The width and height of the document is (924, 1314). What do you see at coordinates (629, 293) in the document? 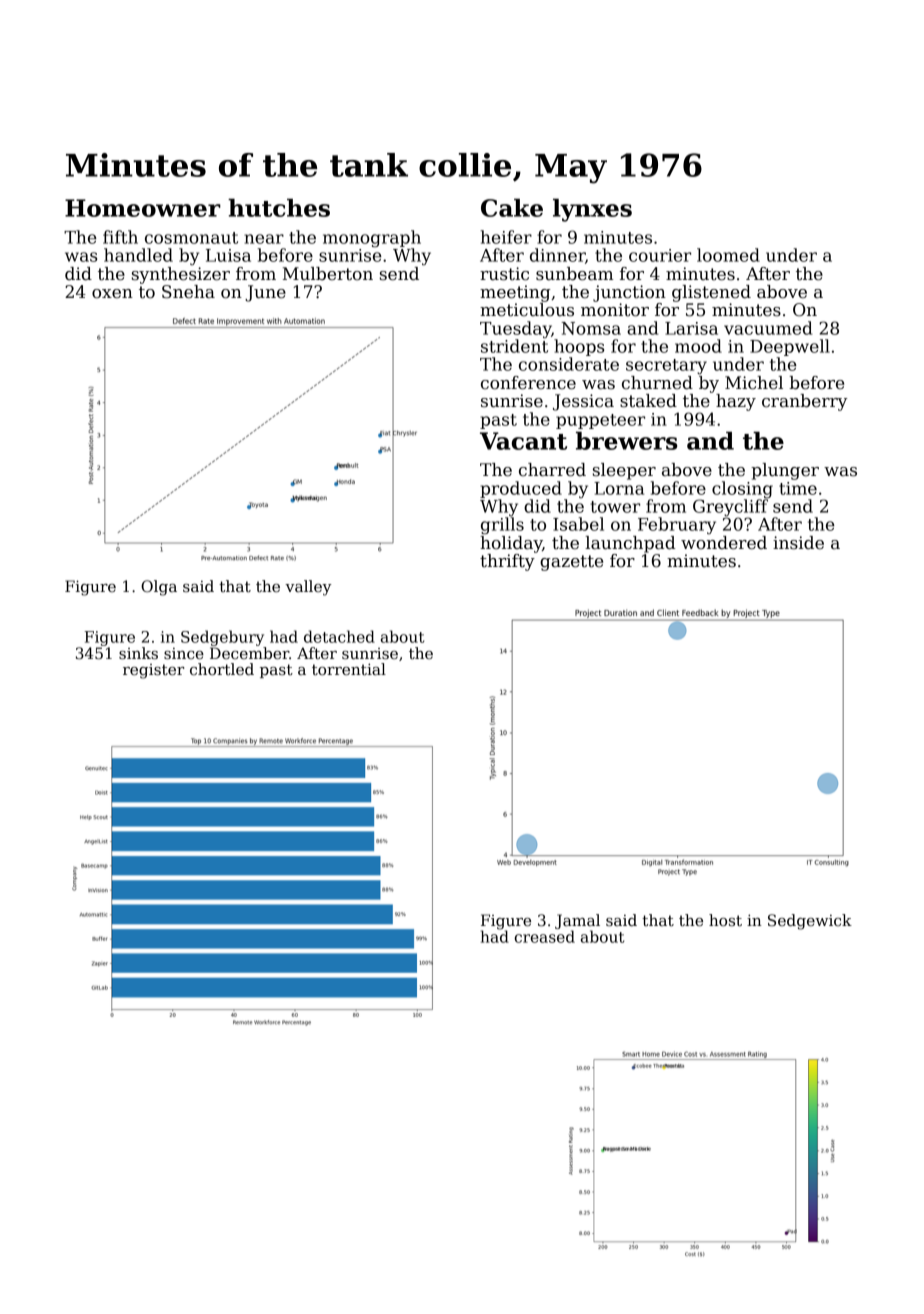
I see `junction` at bounding box center [629, 293].
